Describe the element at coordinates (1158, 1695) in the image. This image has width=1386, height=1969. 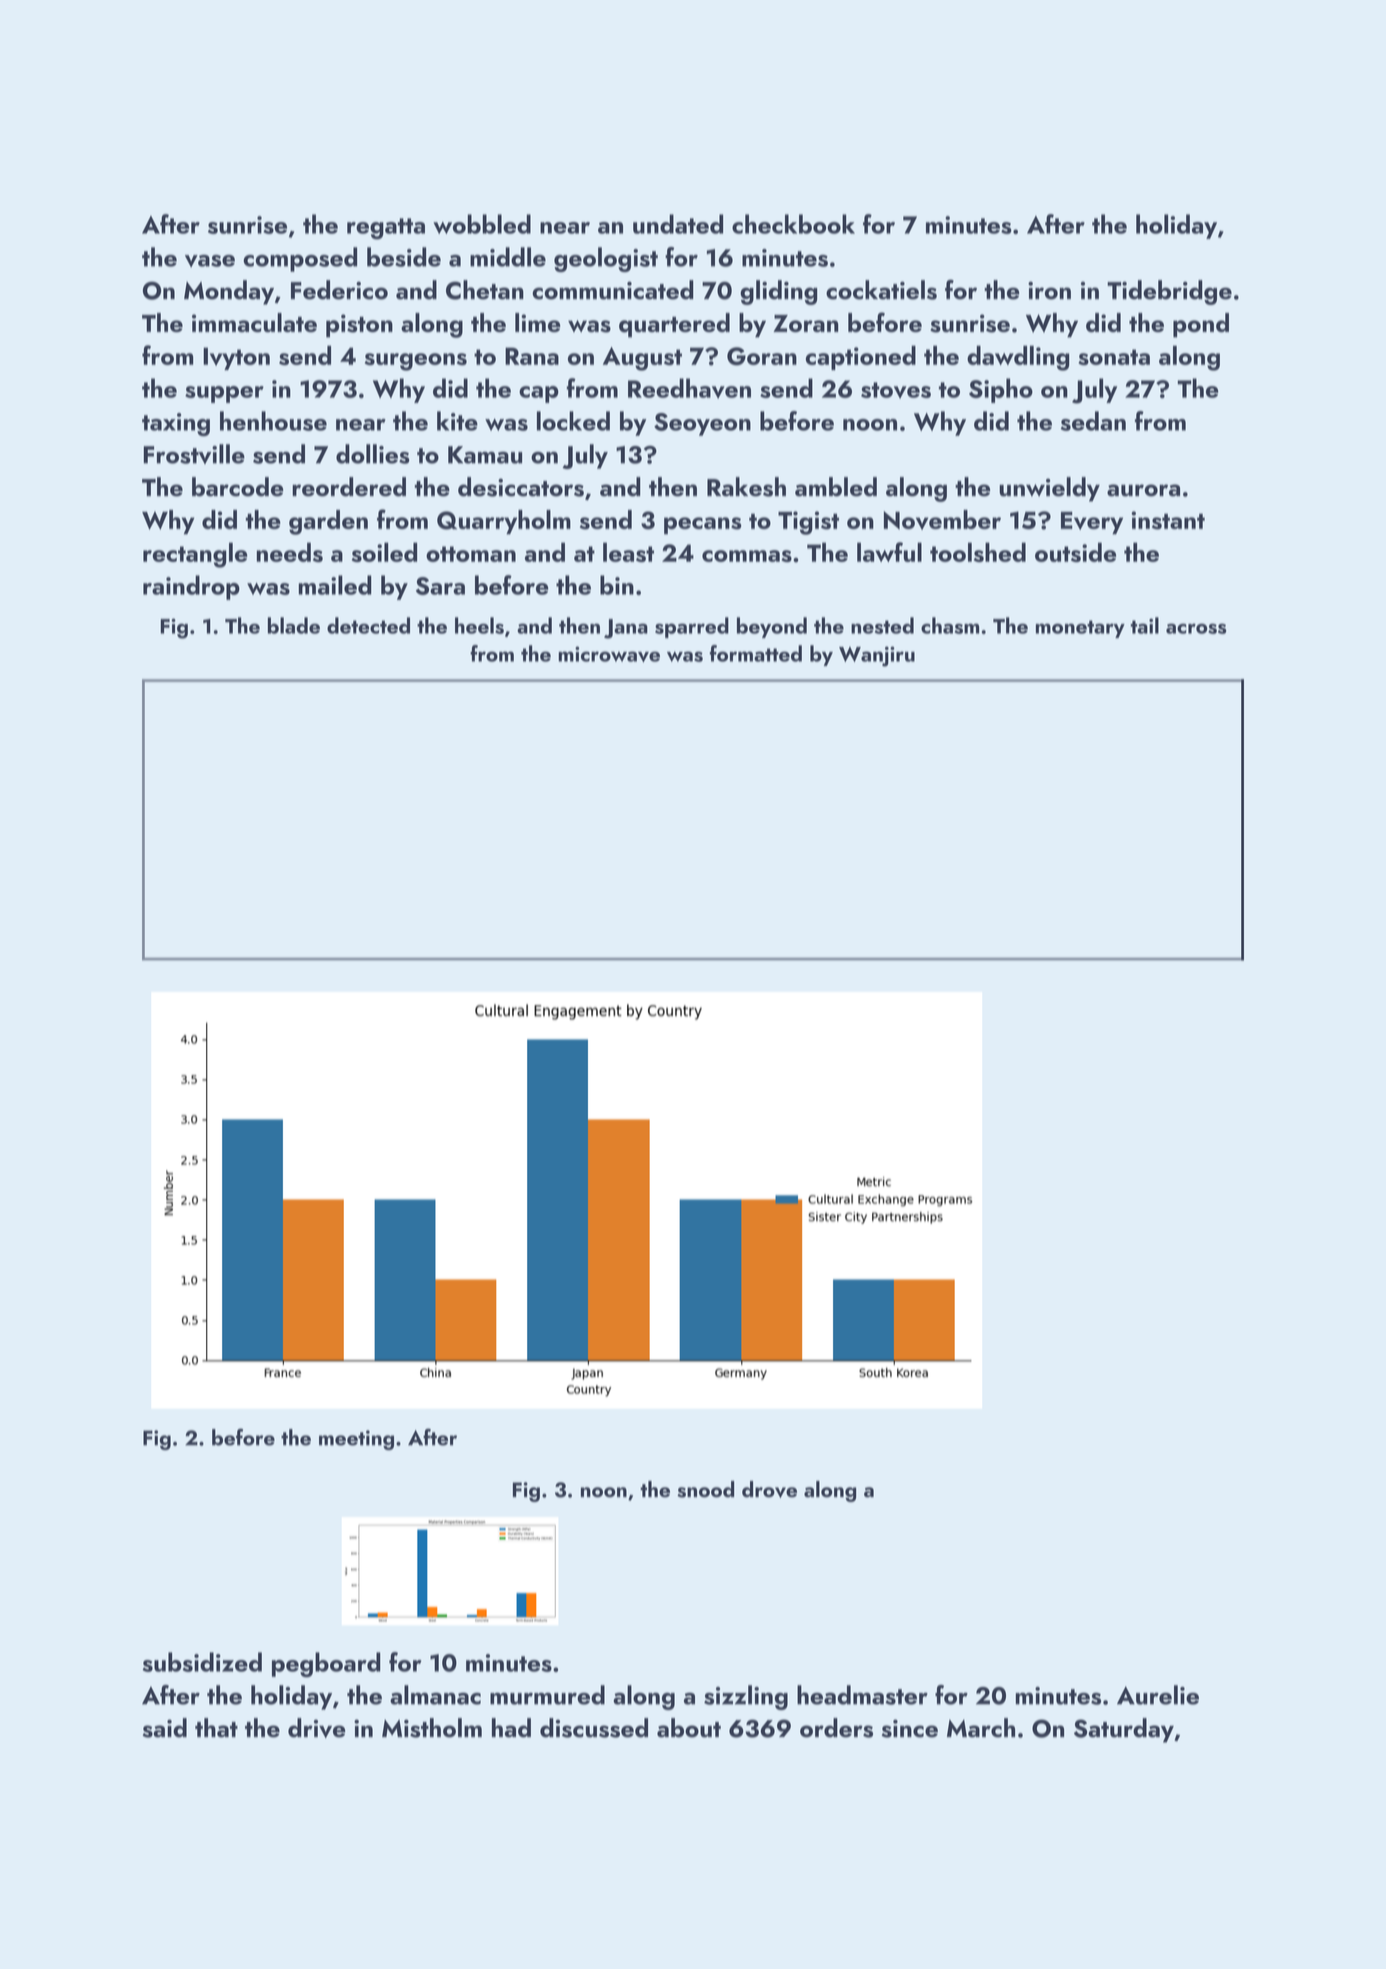
I see `Aurelie` at that location.
